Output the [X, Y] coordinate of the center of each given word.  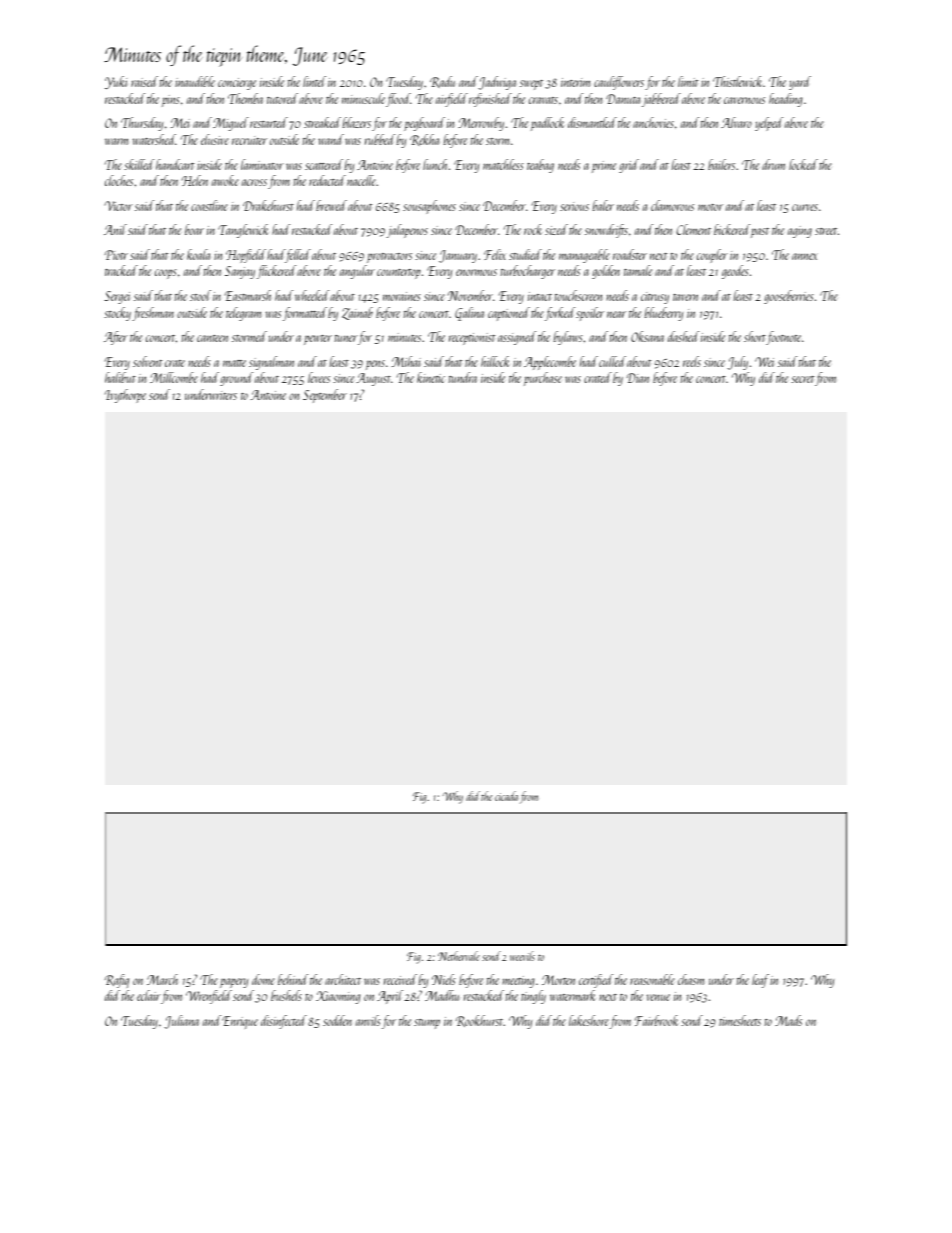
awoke [225, 180]
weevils [522, 956]
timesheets [740, 1020]
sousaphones [429, 207]
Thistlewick [738, 81]
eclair [149, 995]
